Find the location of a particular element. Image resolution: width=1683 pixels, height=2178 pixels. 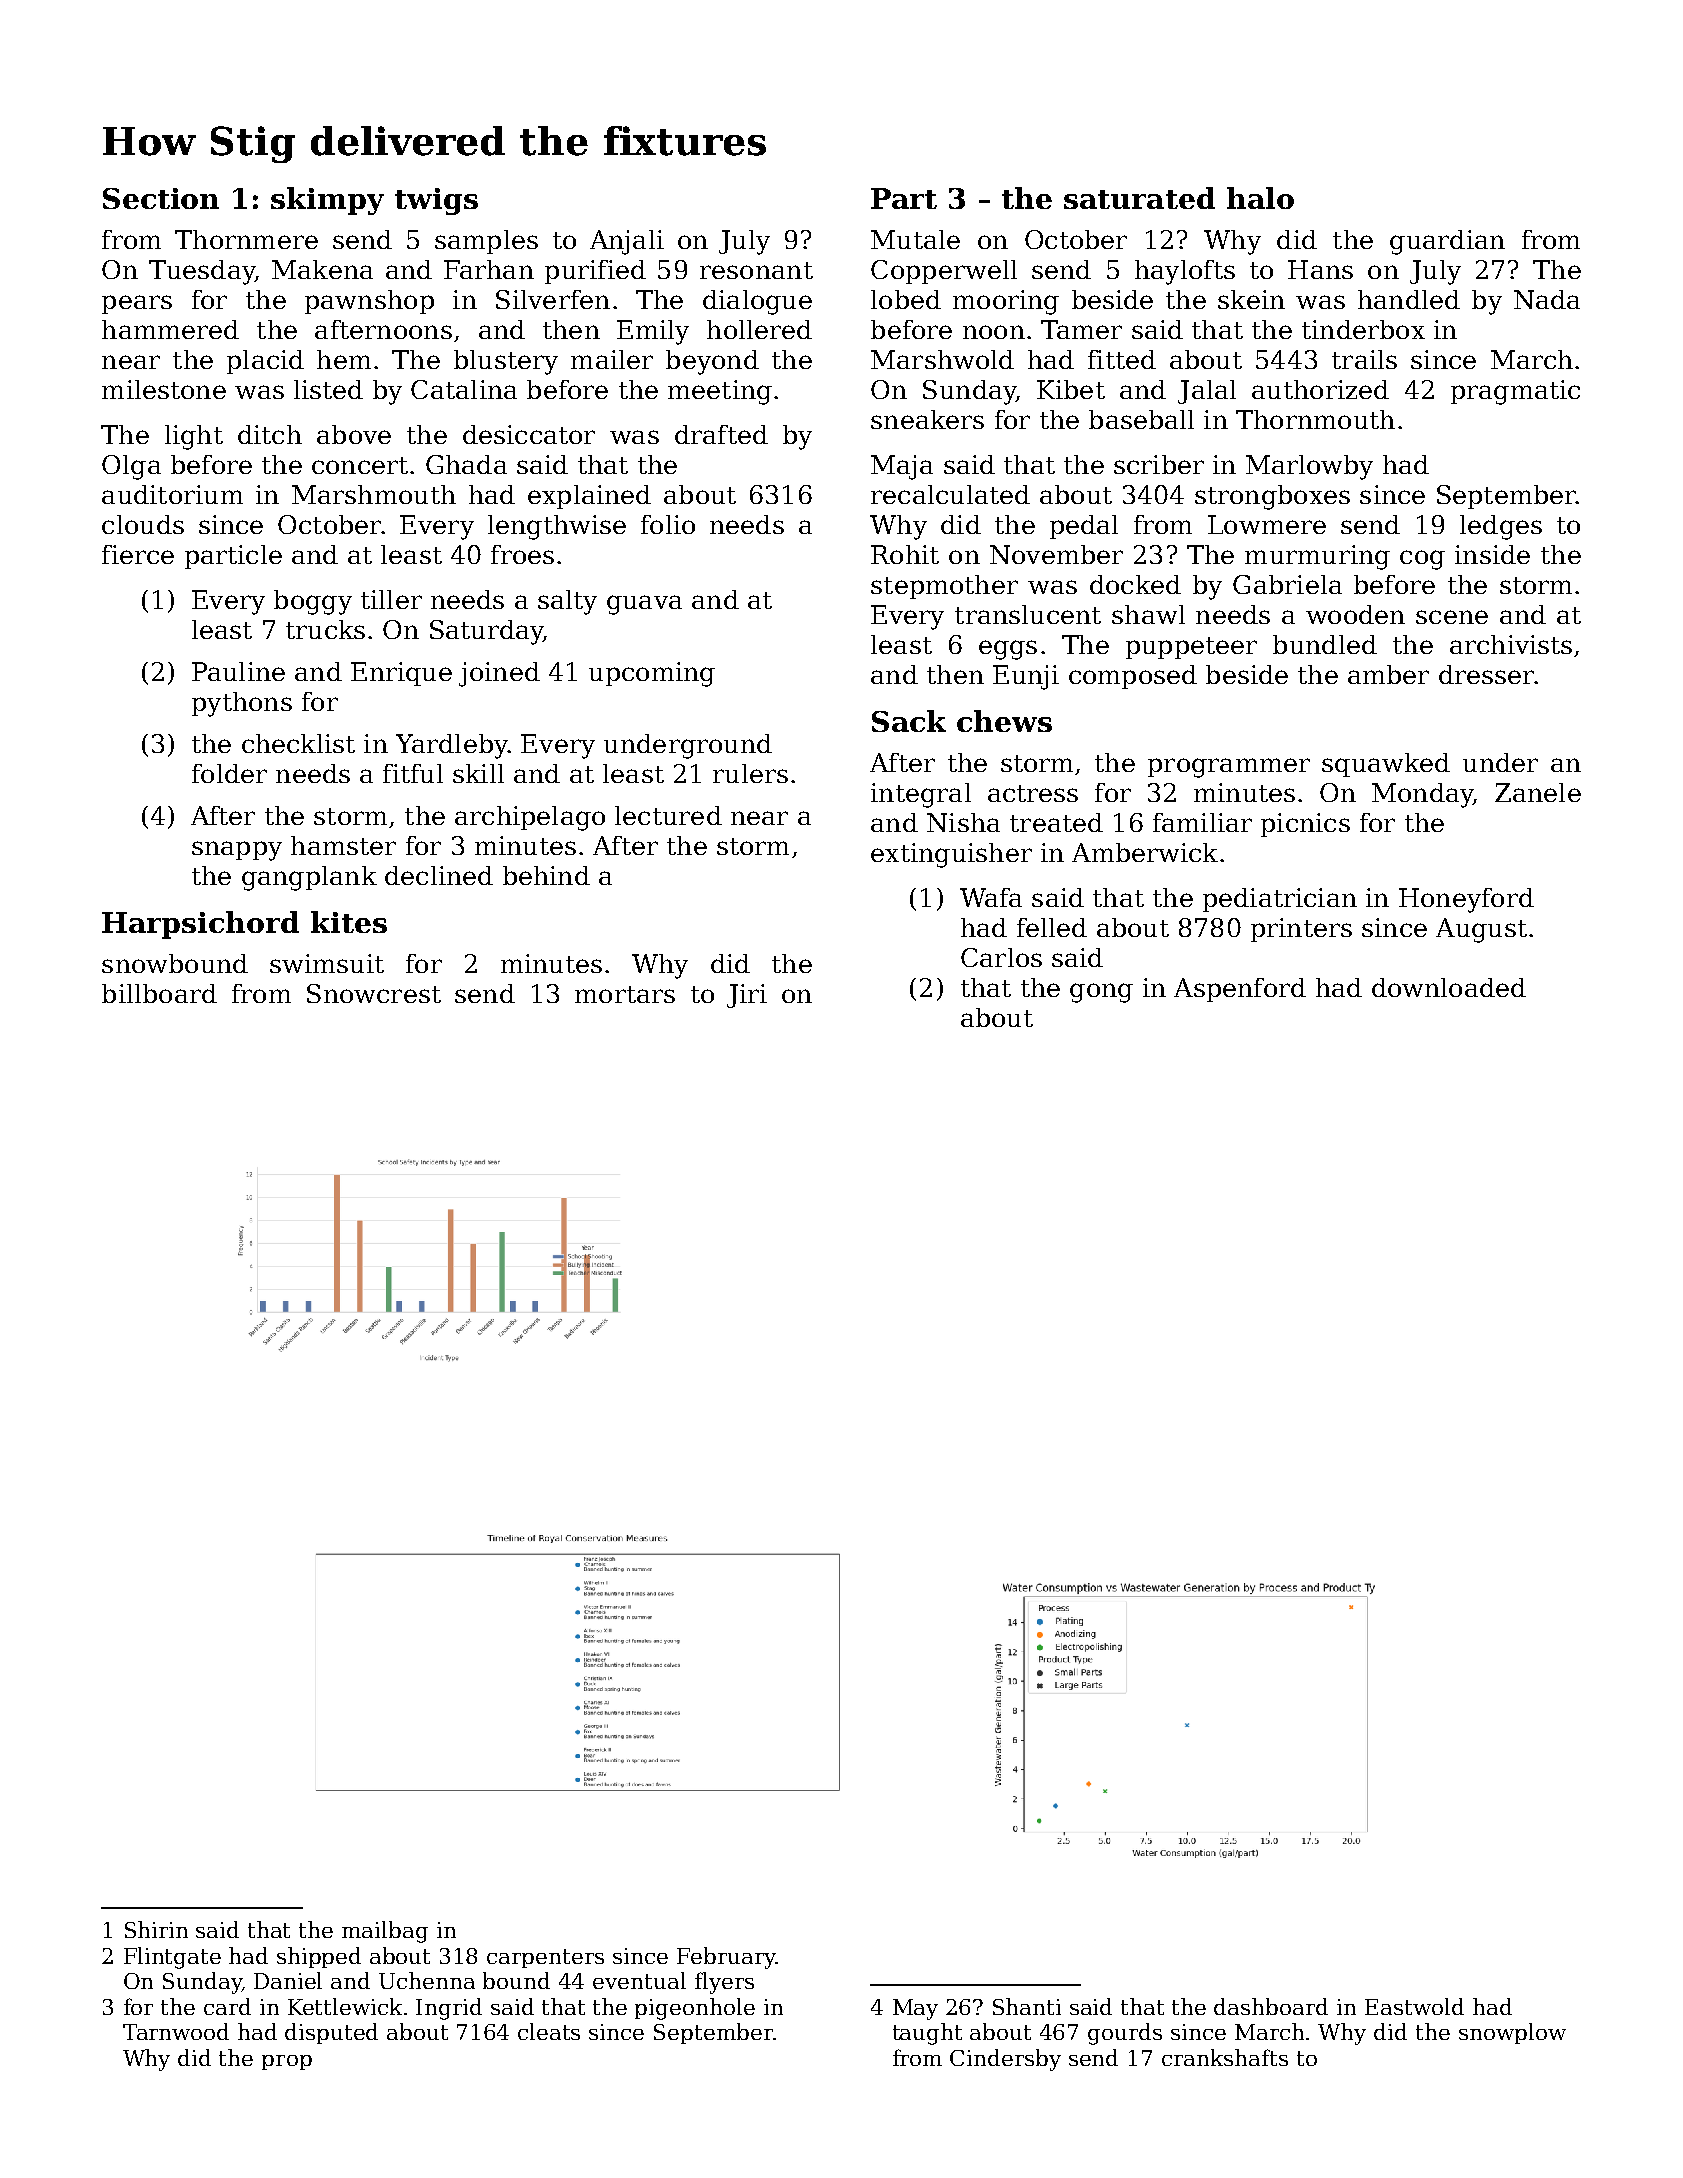

mailbag is located at coordinates (385, 1932).
